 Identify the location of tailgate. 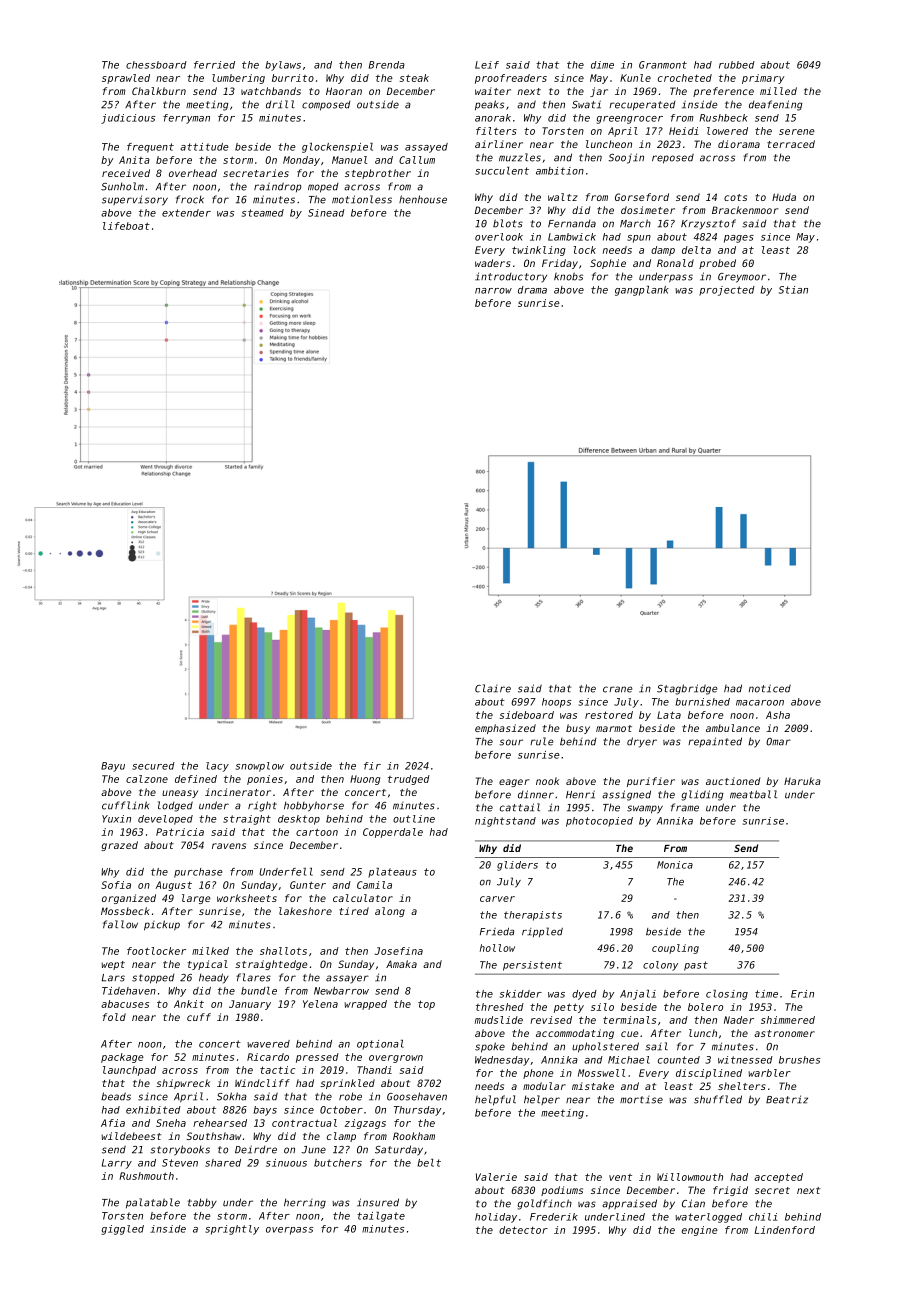
(381, 1217).
